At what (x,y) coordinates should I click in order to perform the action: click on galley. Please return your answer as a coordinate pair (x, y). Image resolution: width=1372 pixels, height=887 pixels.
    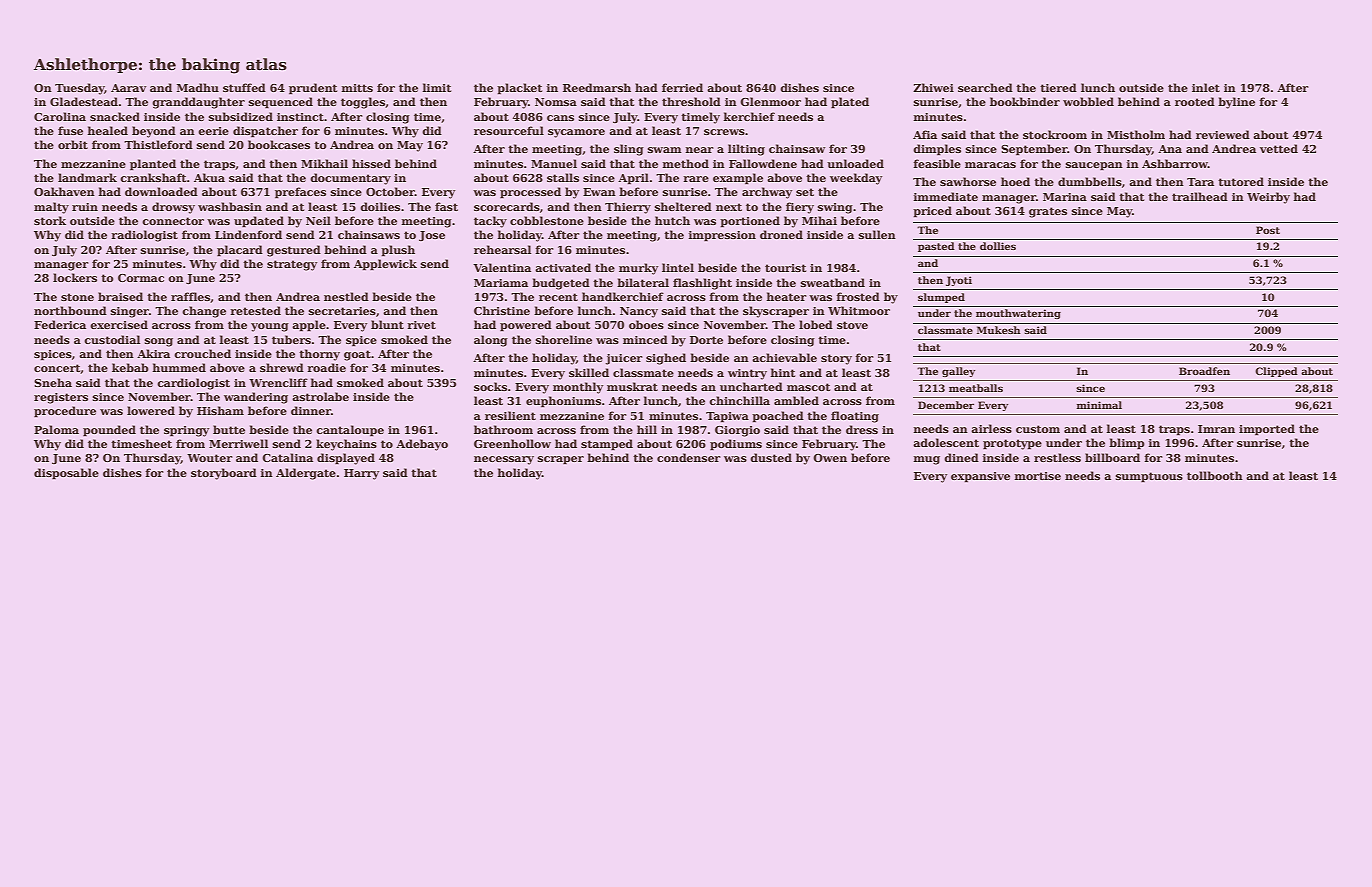
    Looking at the image, I should click on (958, 372).
